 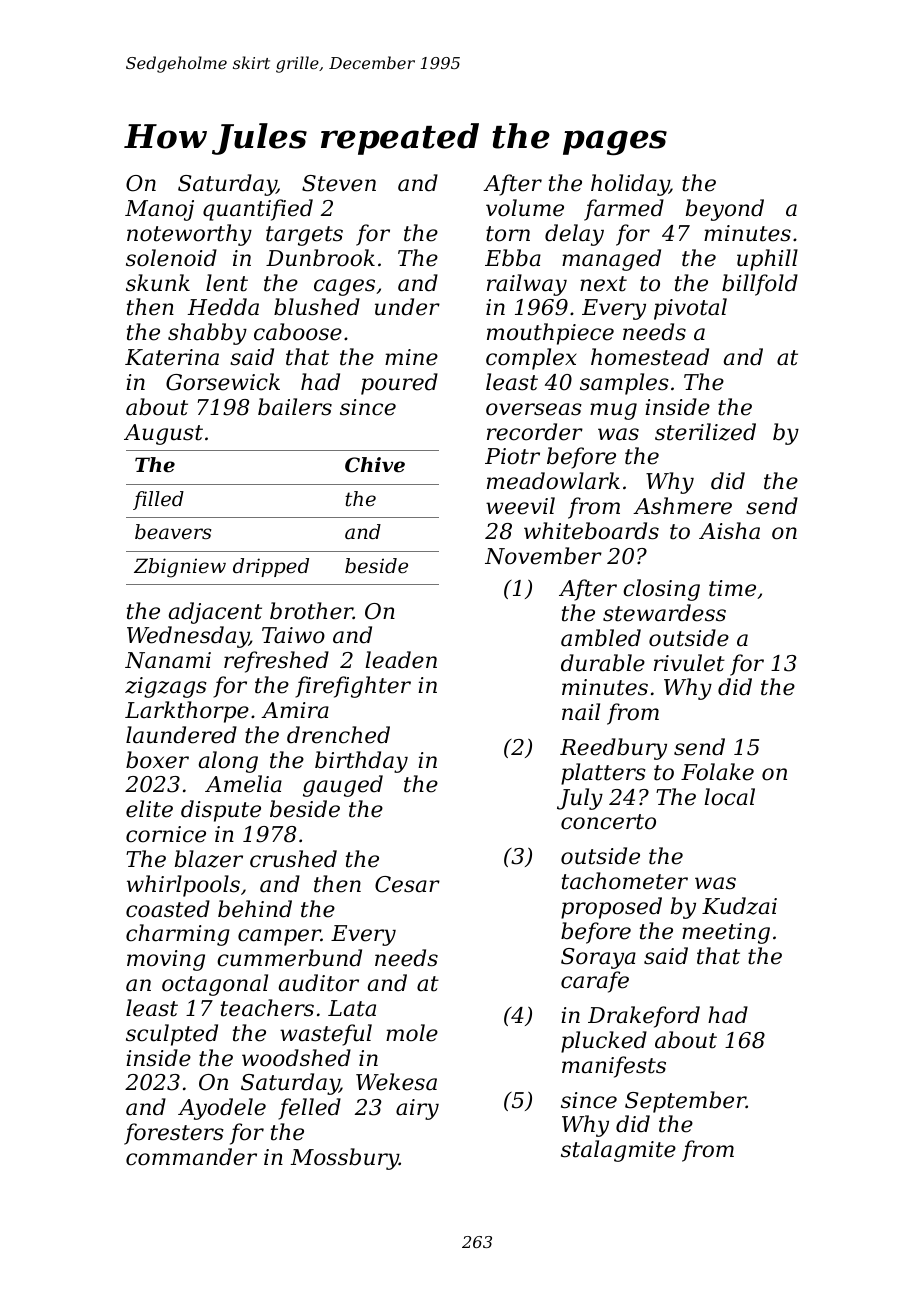 What do you see at coordinates (407, 884) in the screenshot?
I see `Cesar` at bounding box center [407, 884].
